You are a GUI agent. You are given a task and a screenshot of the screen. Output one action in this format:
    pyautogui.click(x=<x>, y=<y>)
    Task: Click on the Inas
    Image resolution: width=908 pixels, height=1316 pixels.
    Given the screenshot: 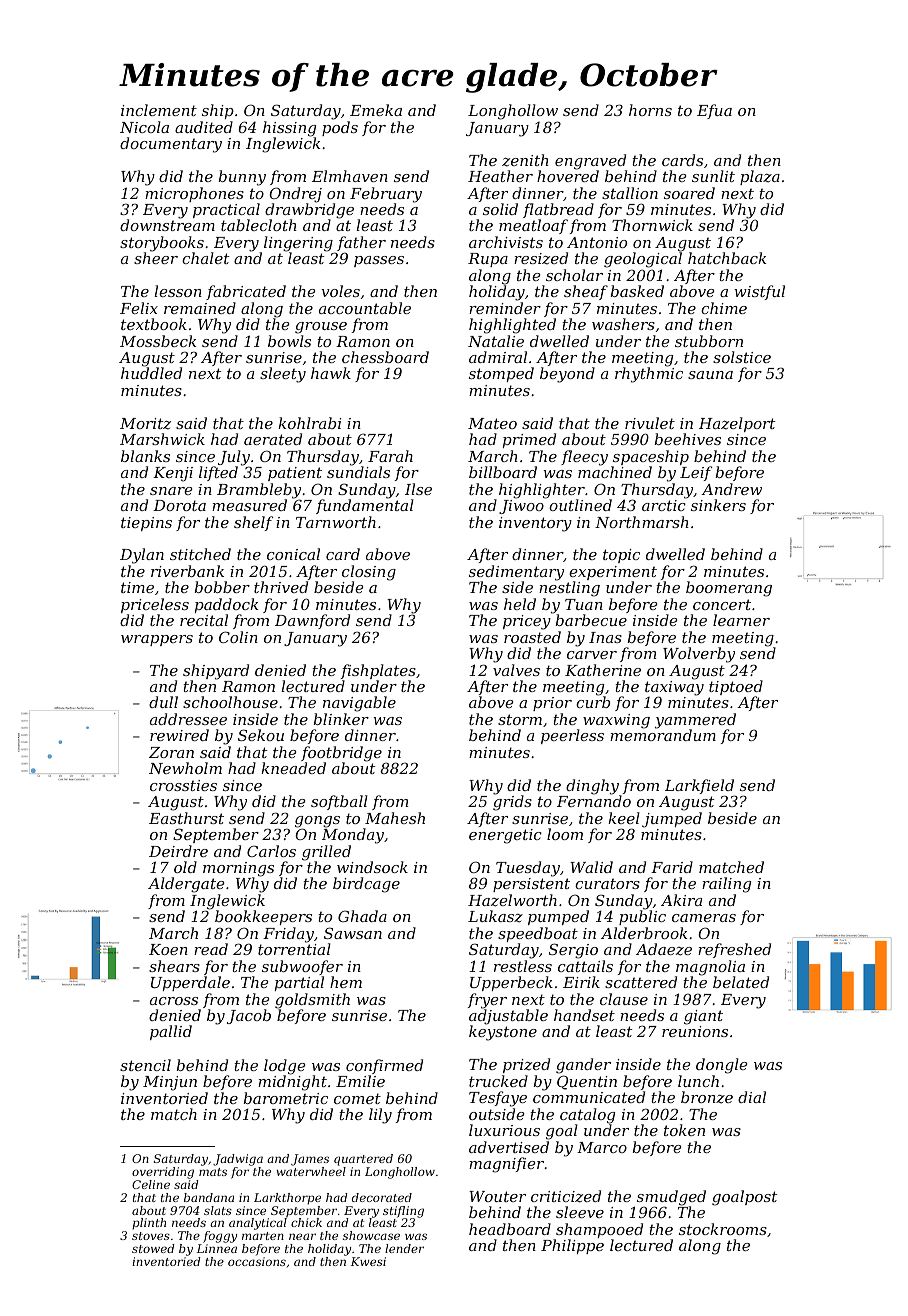 What is the action you would take?
    pyautogui.click(x=605, y=637)
